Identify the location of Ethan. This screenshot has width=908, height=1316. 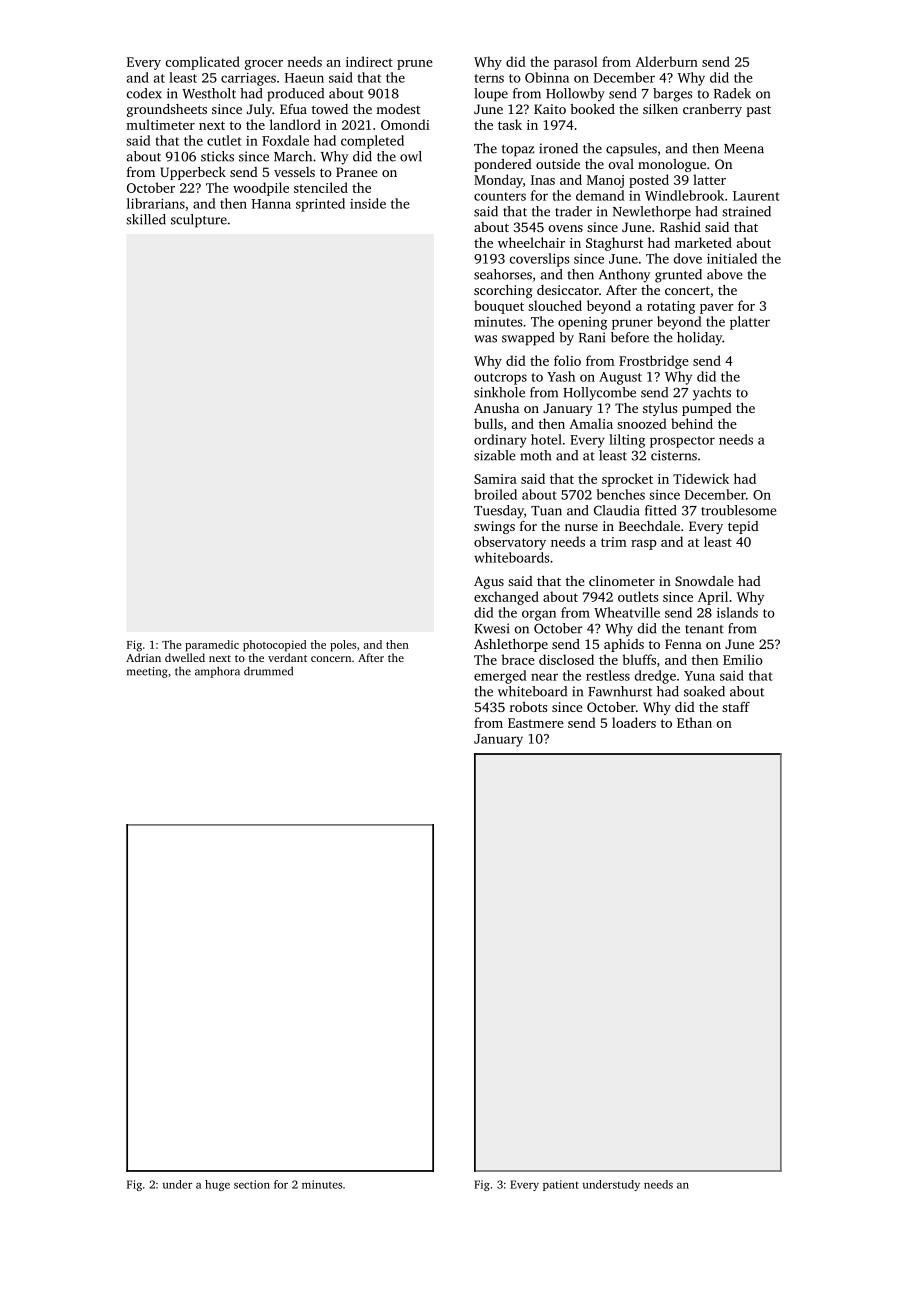
(694, 722).
